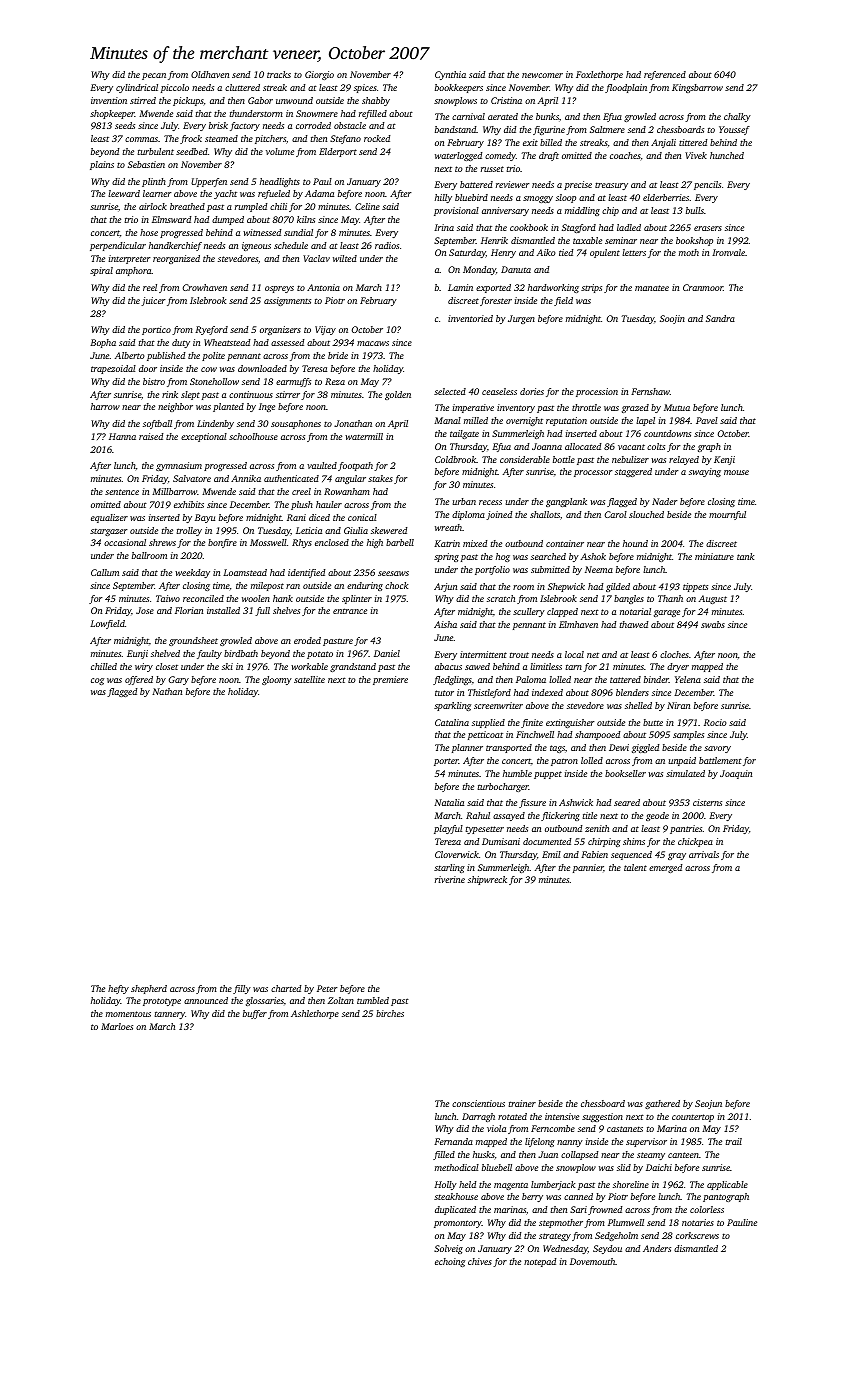 This document has height=1400, width=849. I want to click on Seojun, so click(708, 1104).
